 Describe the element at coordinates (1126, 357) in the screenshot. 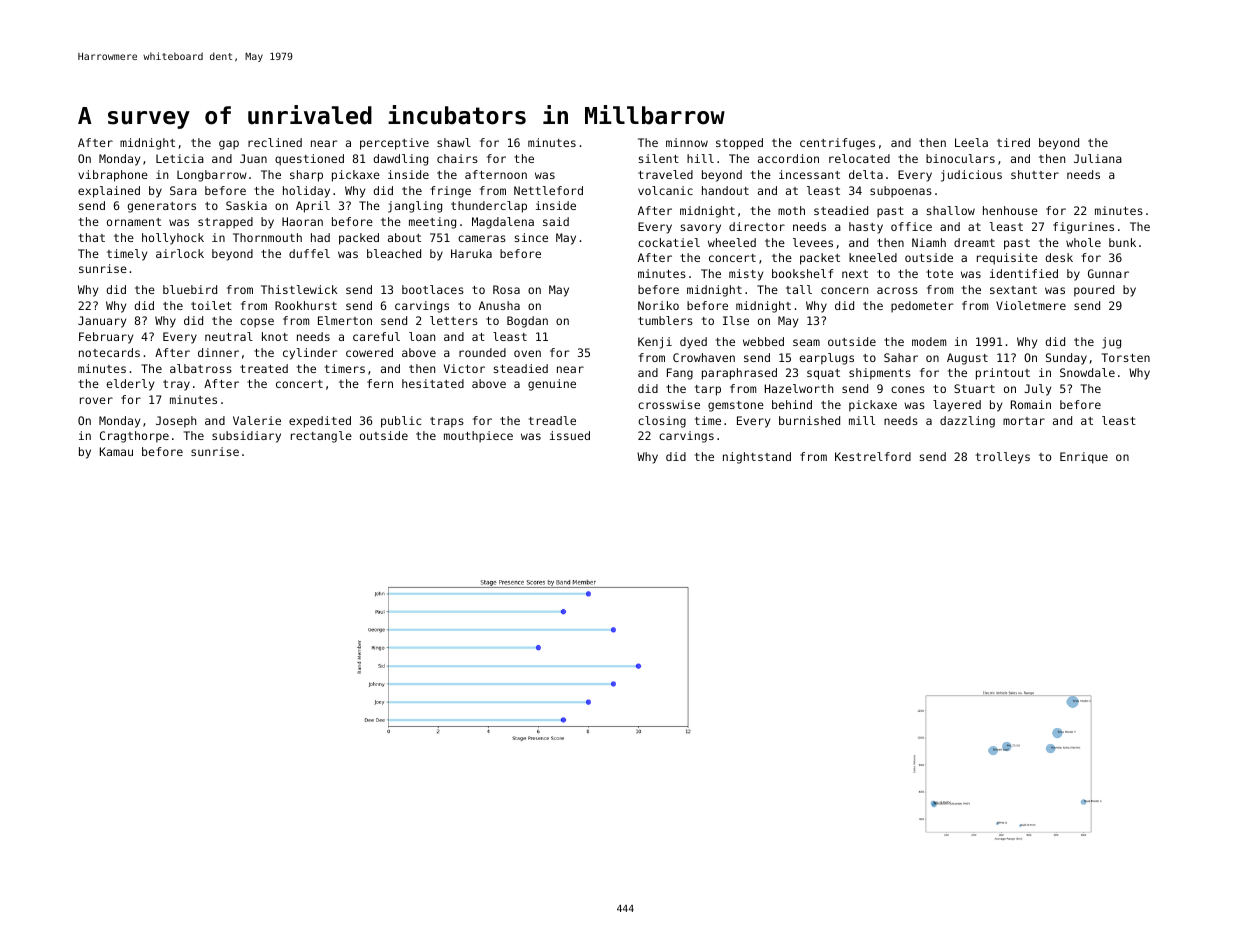

I see `Torsten` at that location.
